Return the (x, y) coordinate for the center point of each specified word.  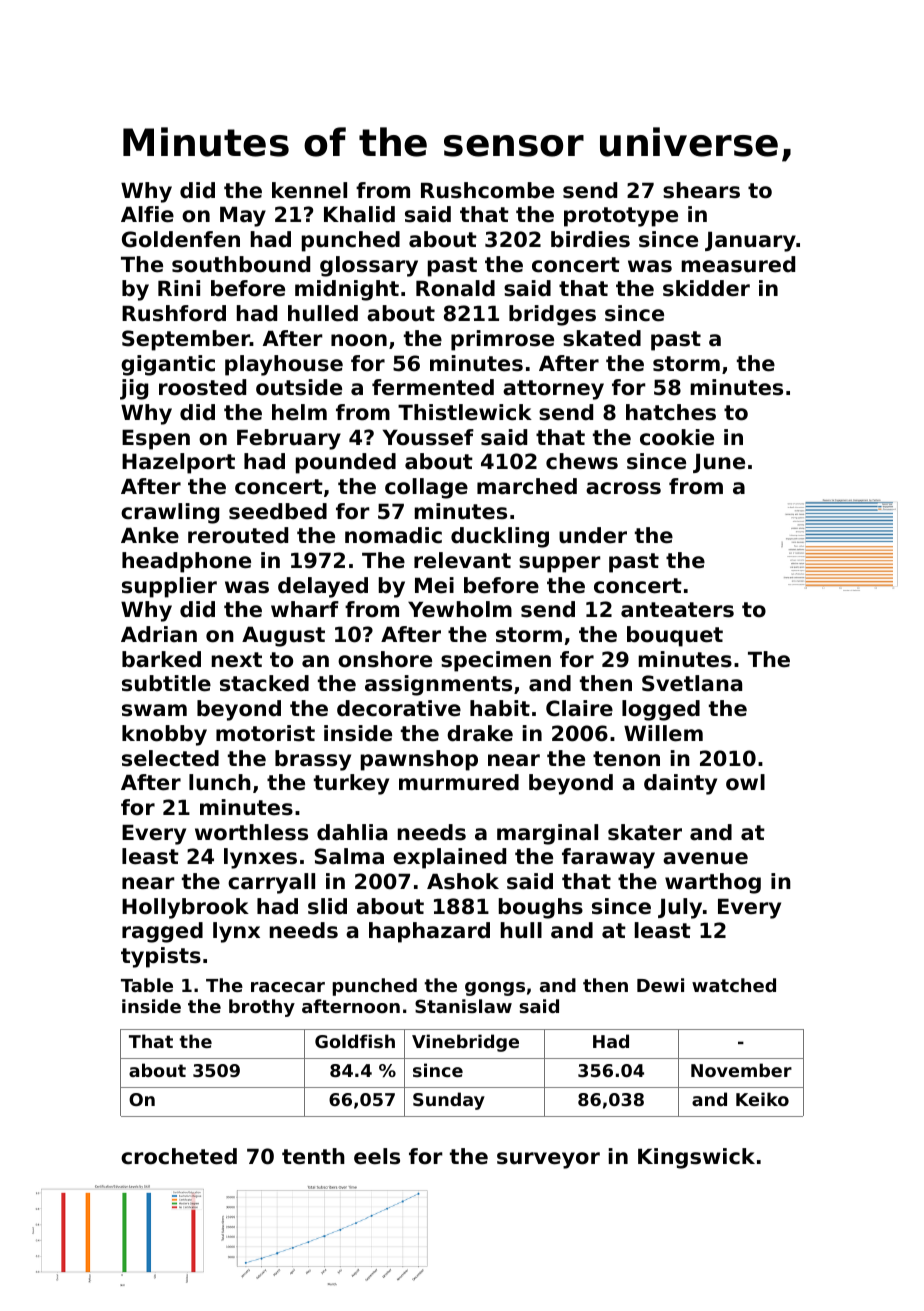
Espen (156, 439)
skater (645, 832)
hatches (671, 412)
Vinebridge (465, 1043)
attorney (553, 390)
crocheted (179, 1156)
